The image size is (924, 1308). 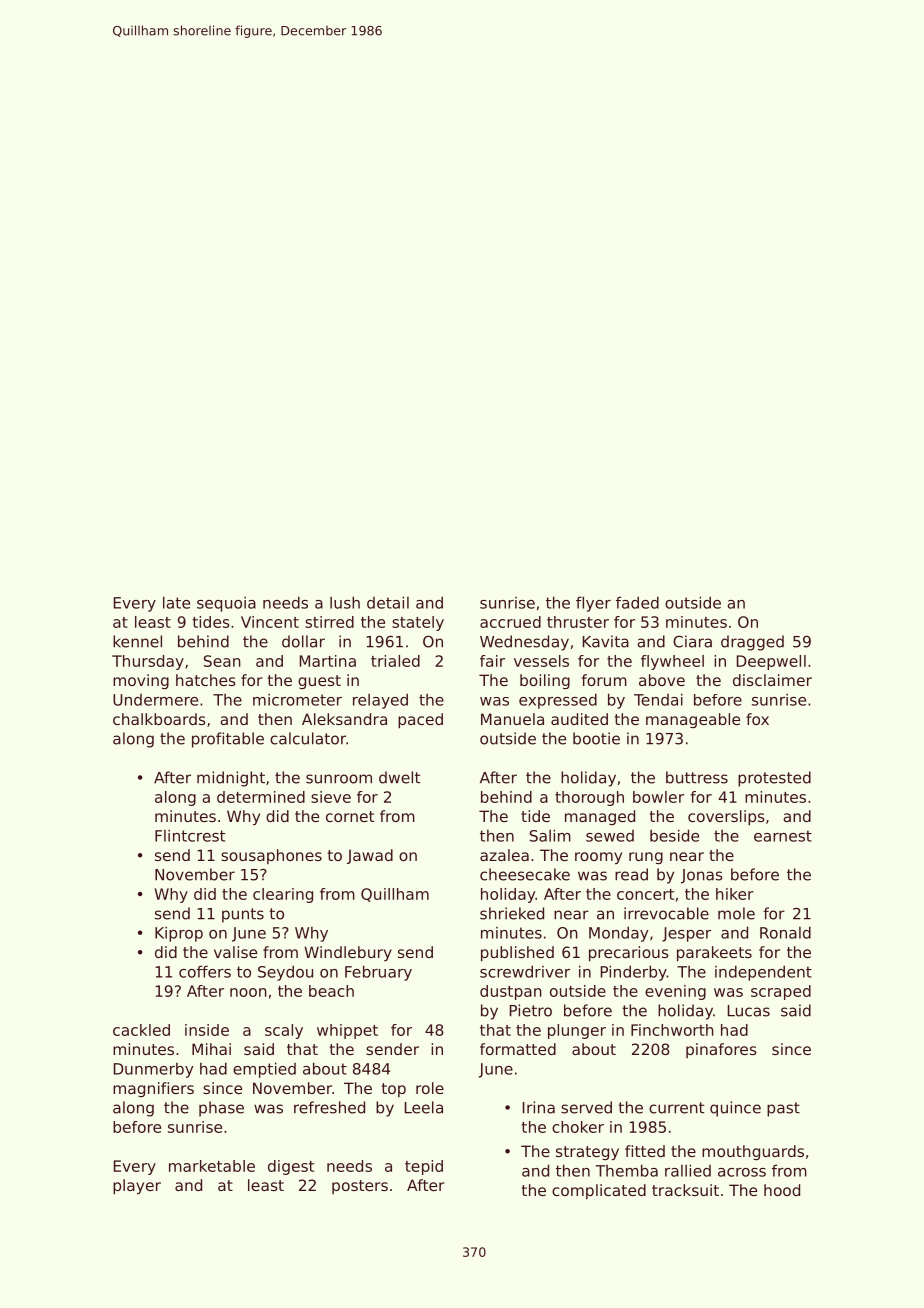 I want to click on chalkboards, so click(x=159, y=719).
